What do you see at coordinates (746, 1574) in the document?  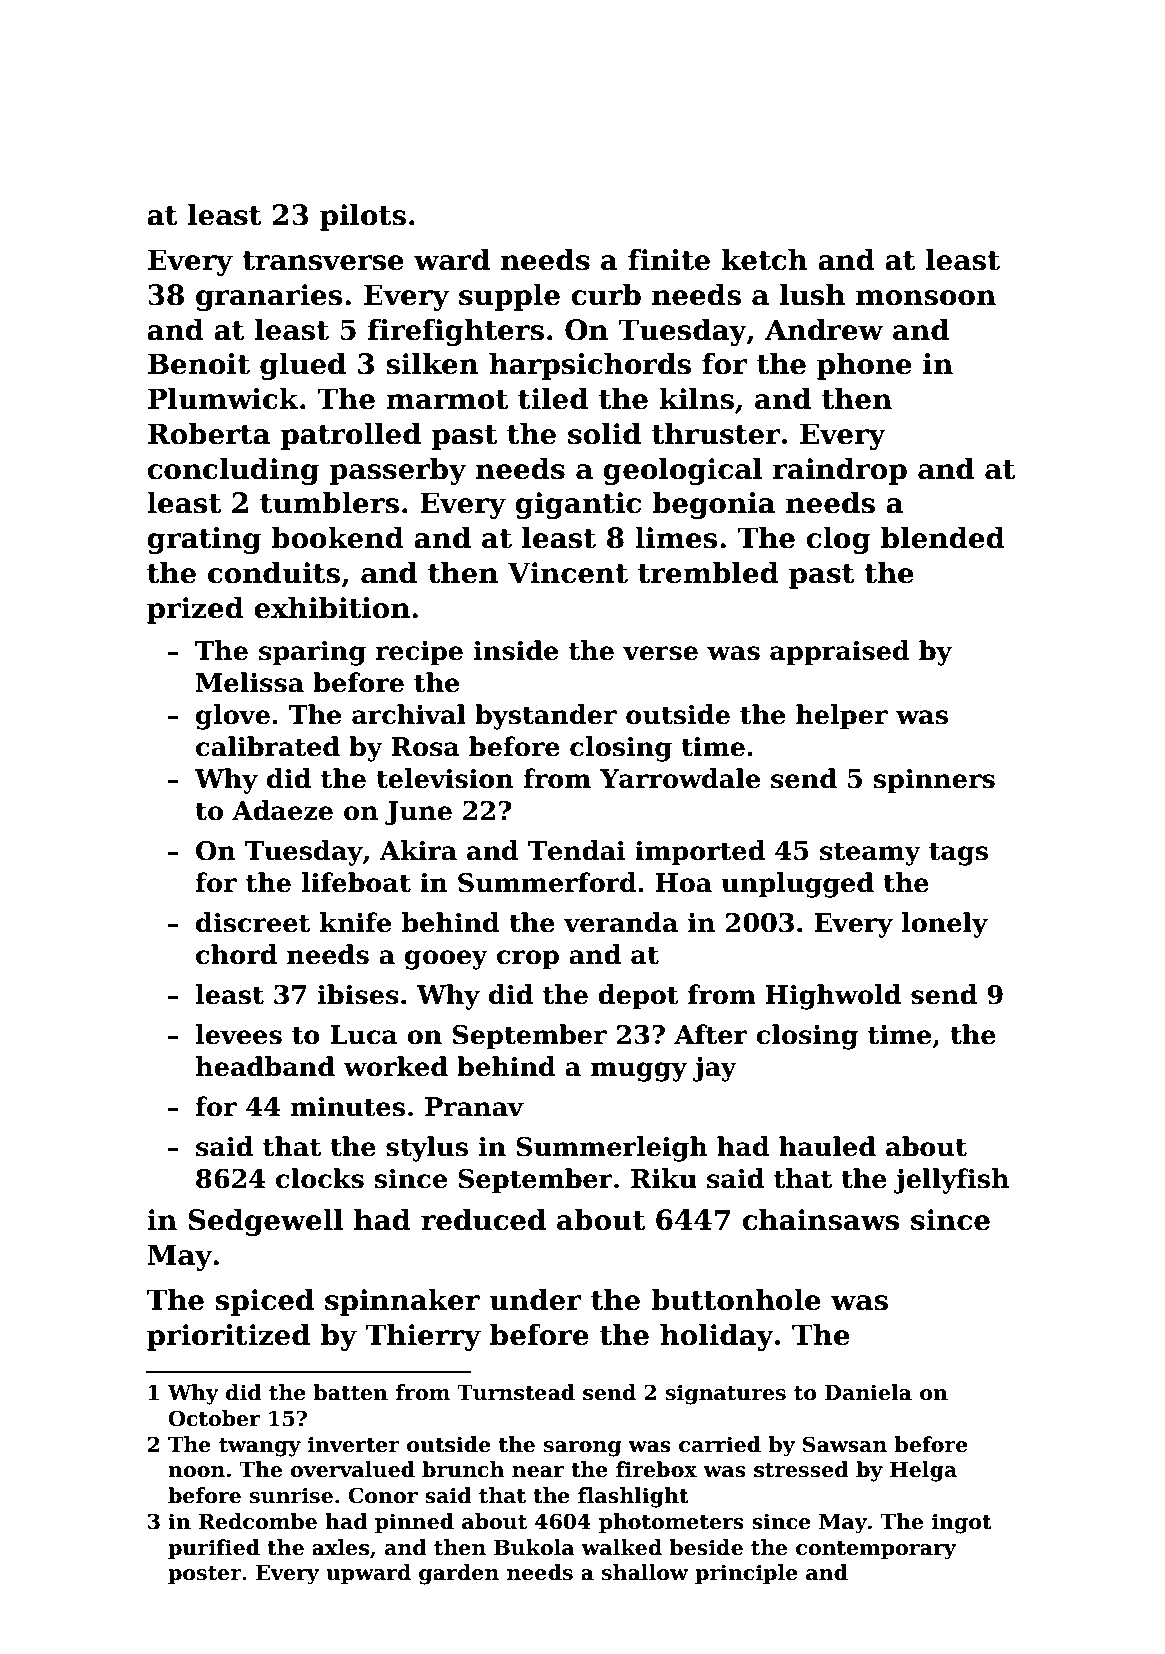 I see `principle` at bounding box center [746, 1574].
